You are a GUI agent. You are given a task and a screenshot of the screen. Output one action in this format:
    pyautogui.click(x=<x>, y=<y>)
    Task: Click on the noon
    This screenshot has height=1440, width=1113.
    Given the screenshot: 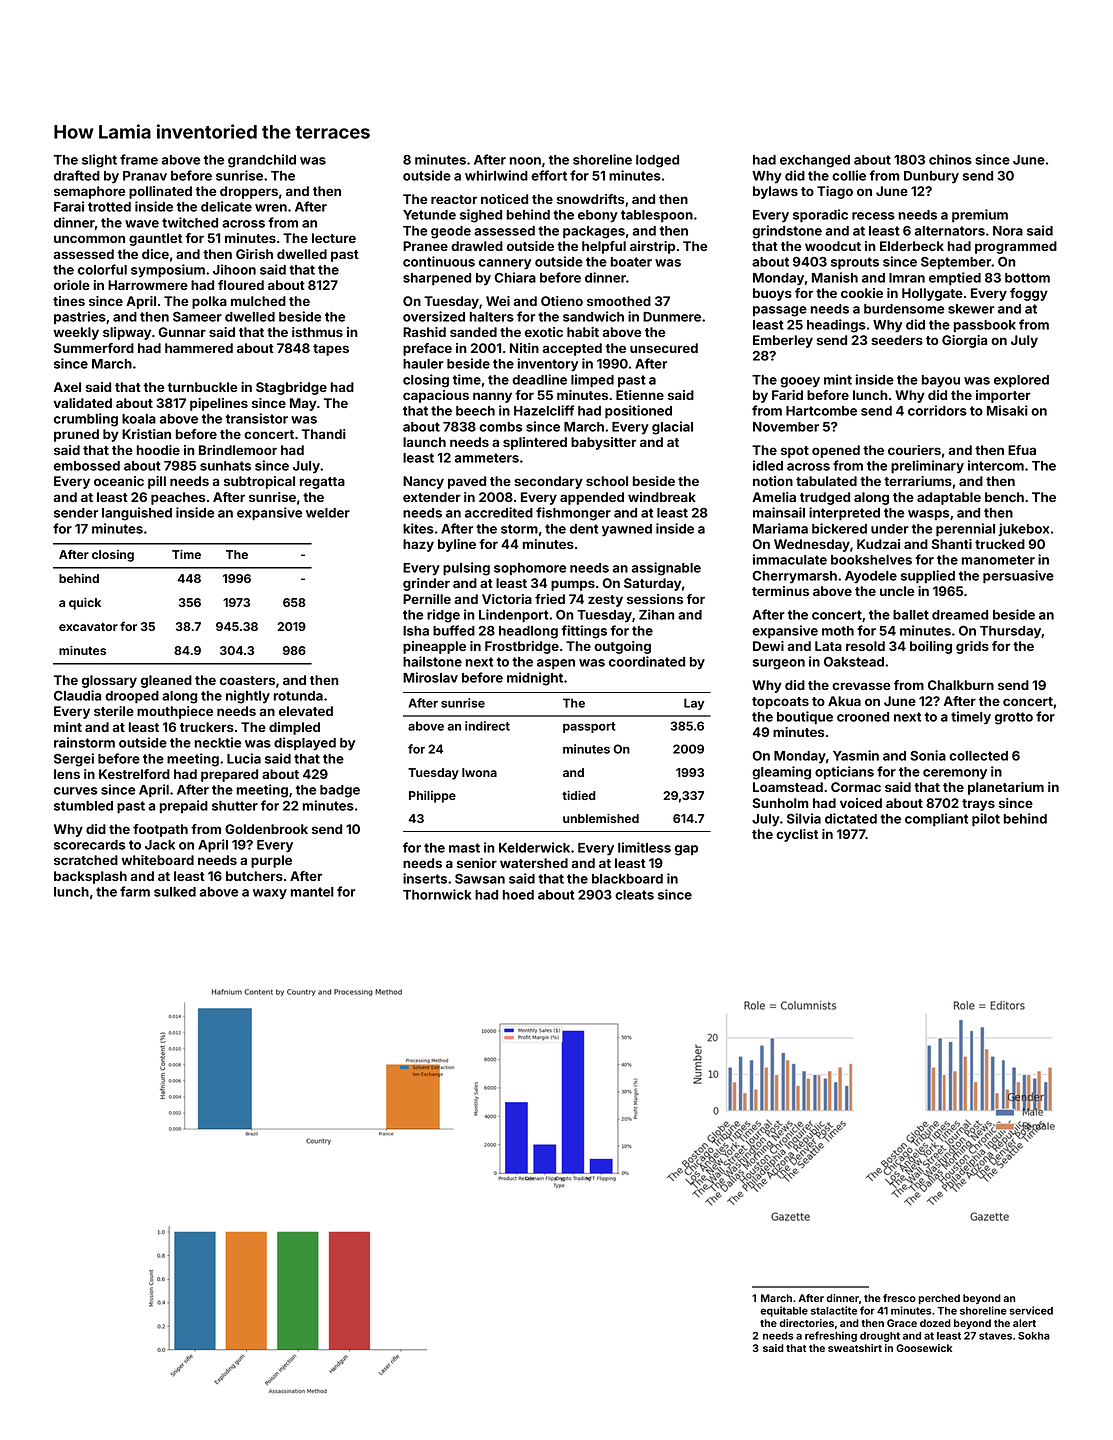 What is the action you would take?
    pyautogui.click(x=525, y=161)
